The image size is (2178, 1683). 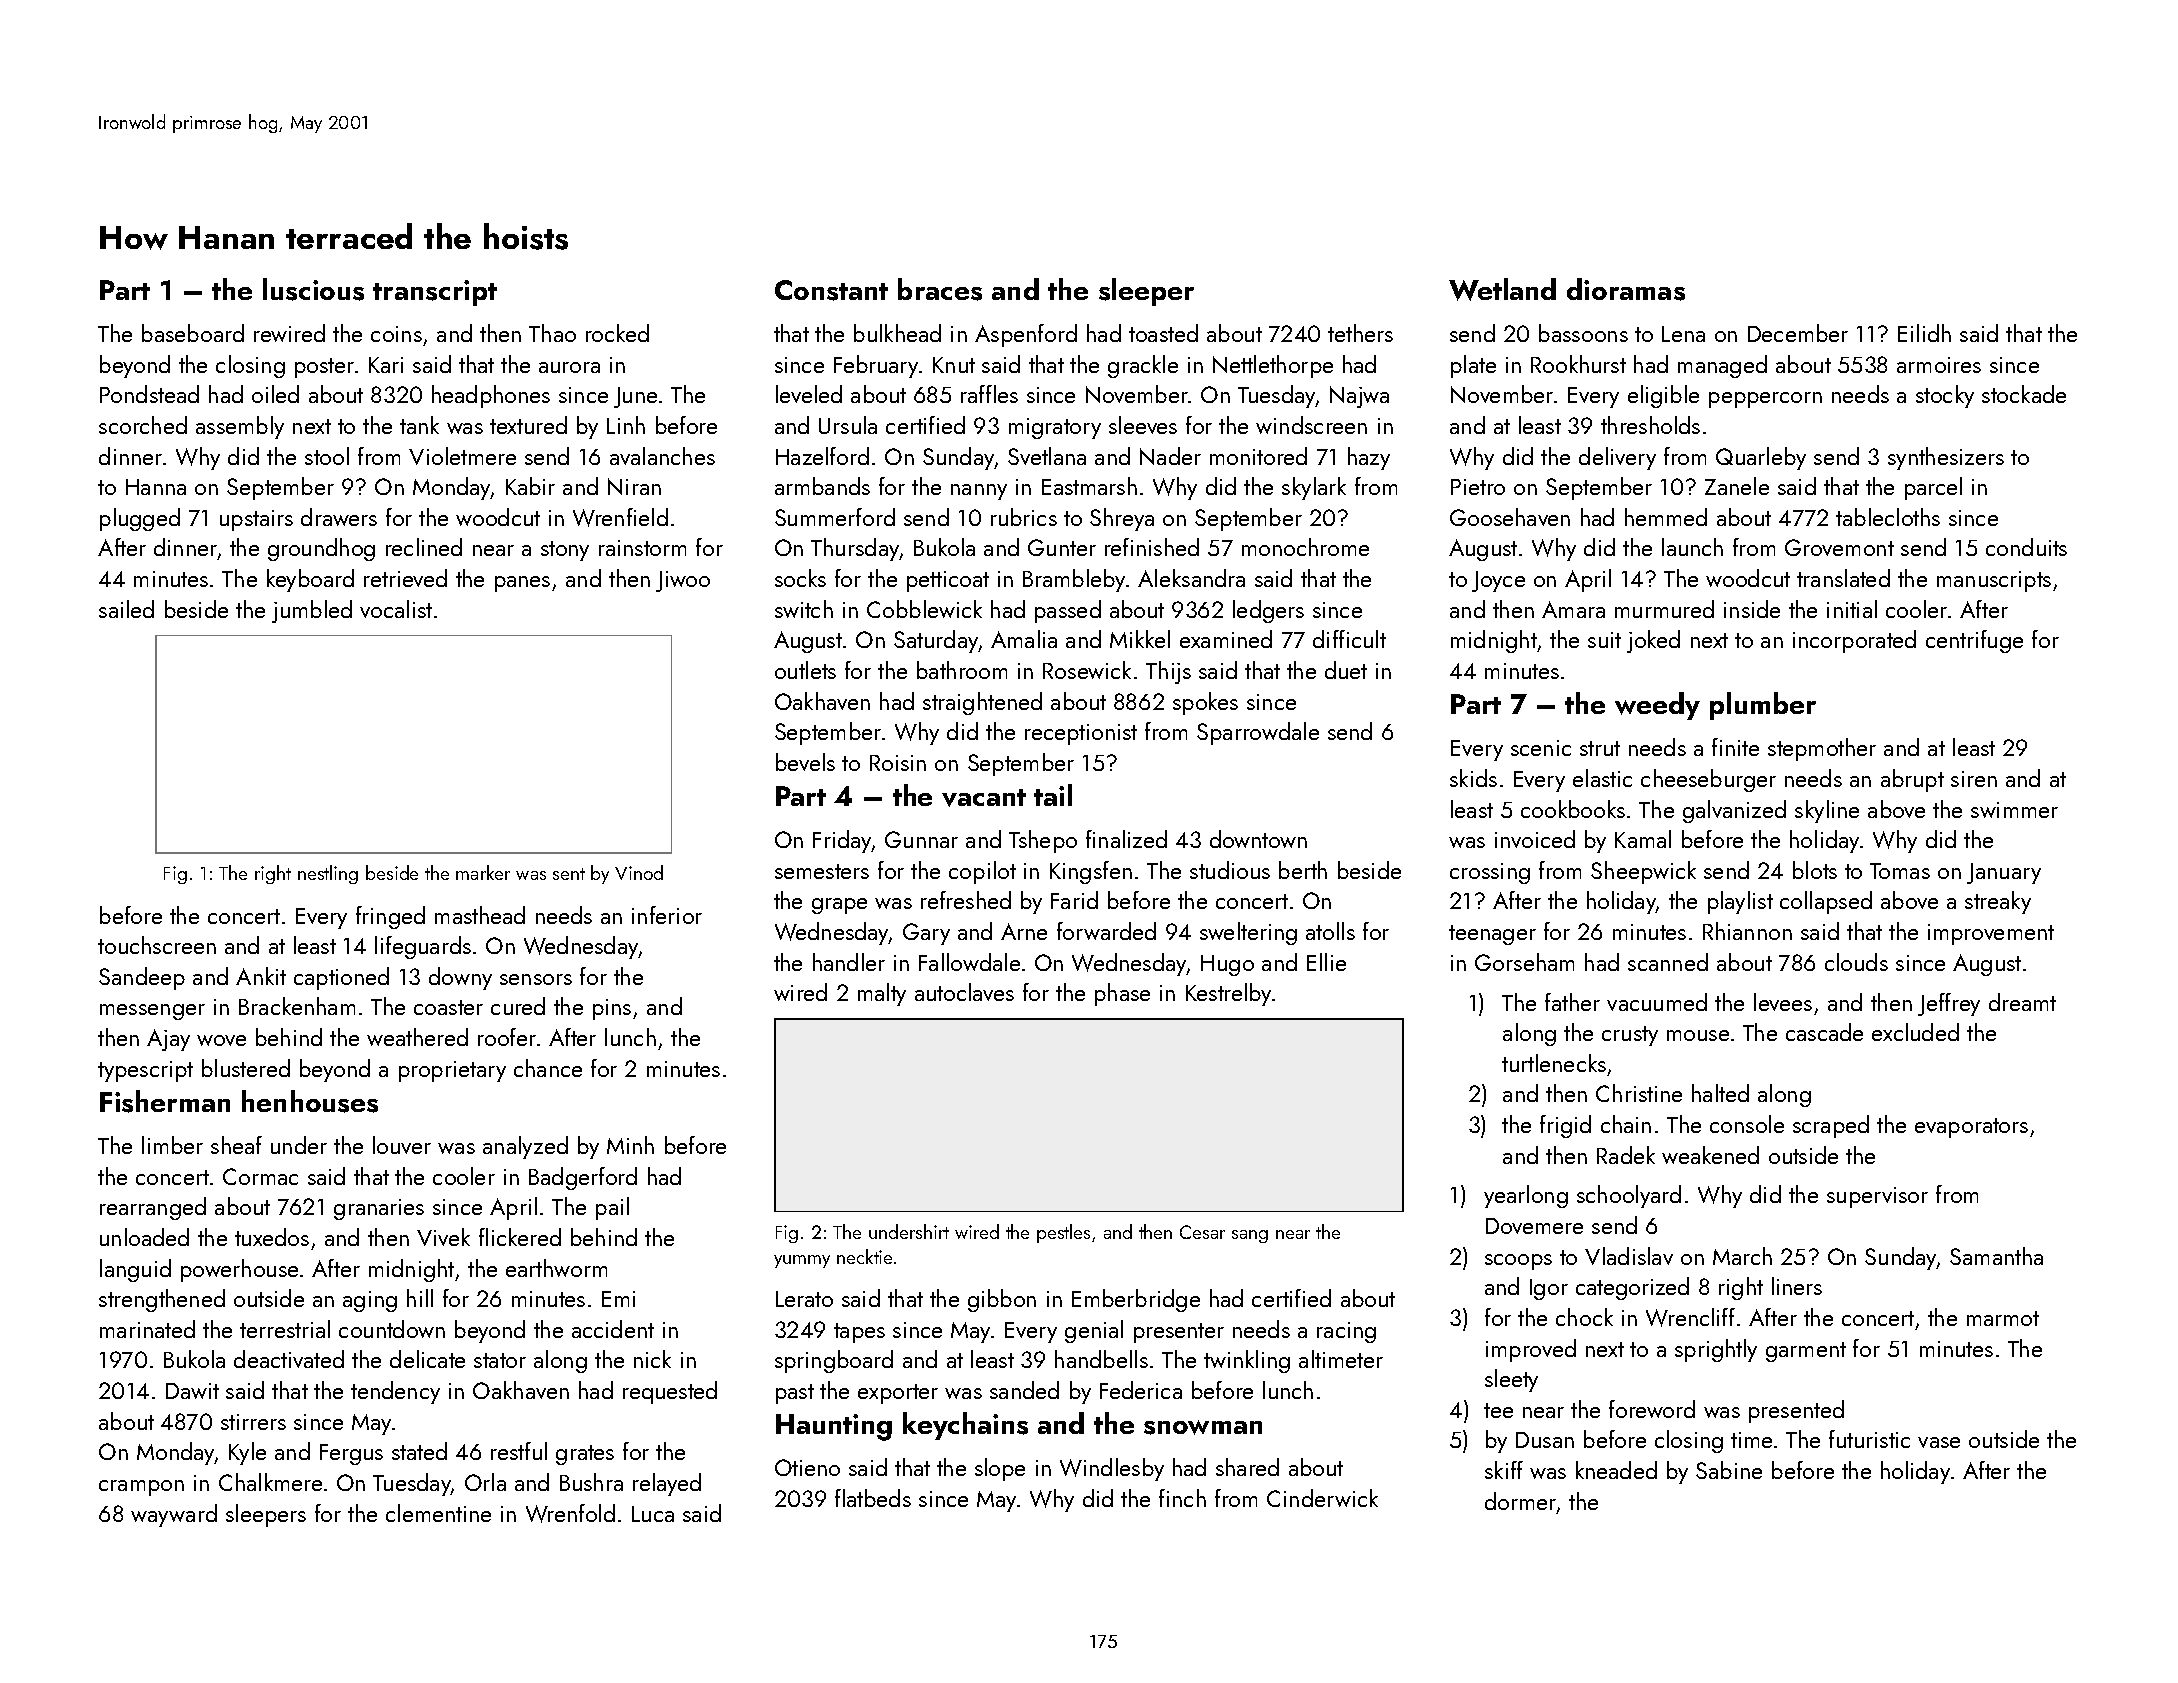 What do you see at coordinates (630, 1145) in the screenshot?
I see `Minh` at bounding box center [630, 1145].
